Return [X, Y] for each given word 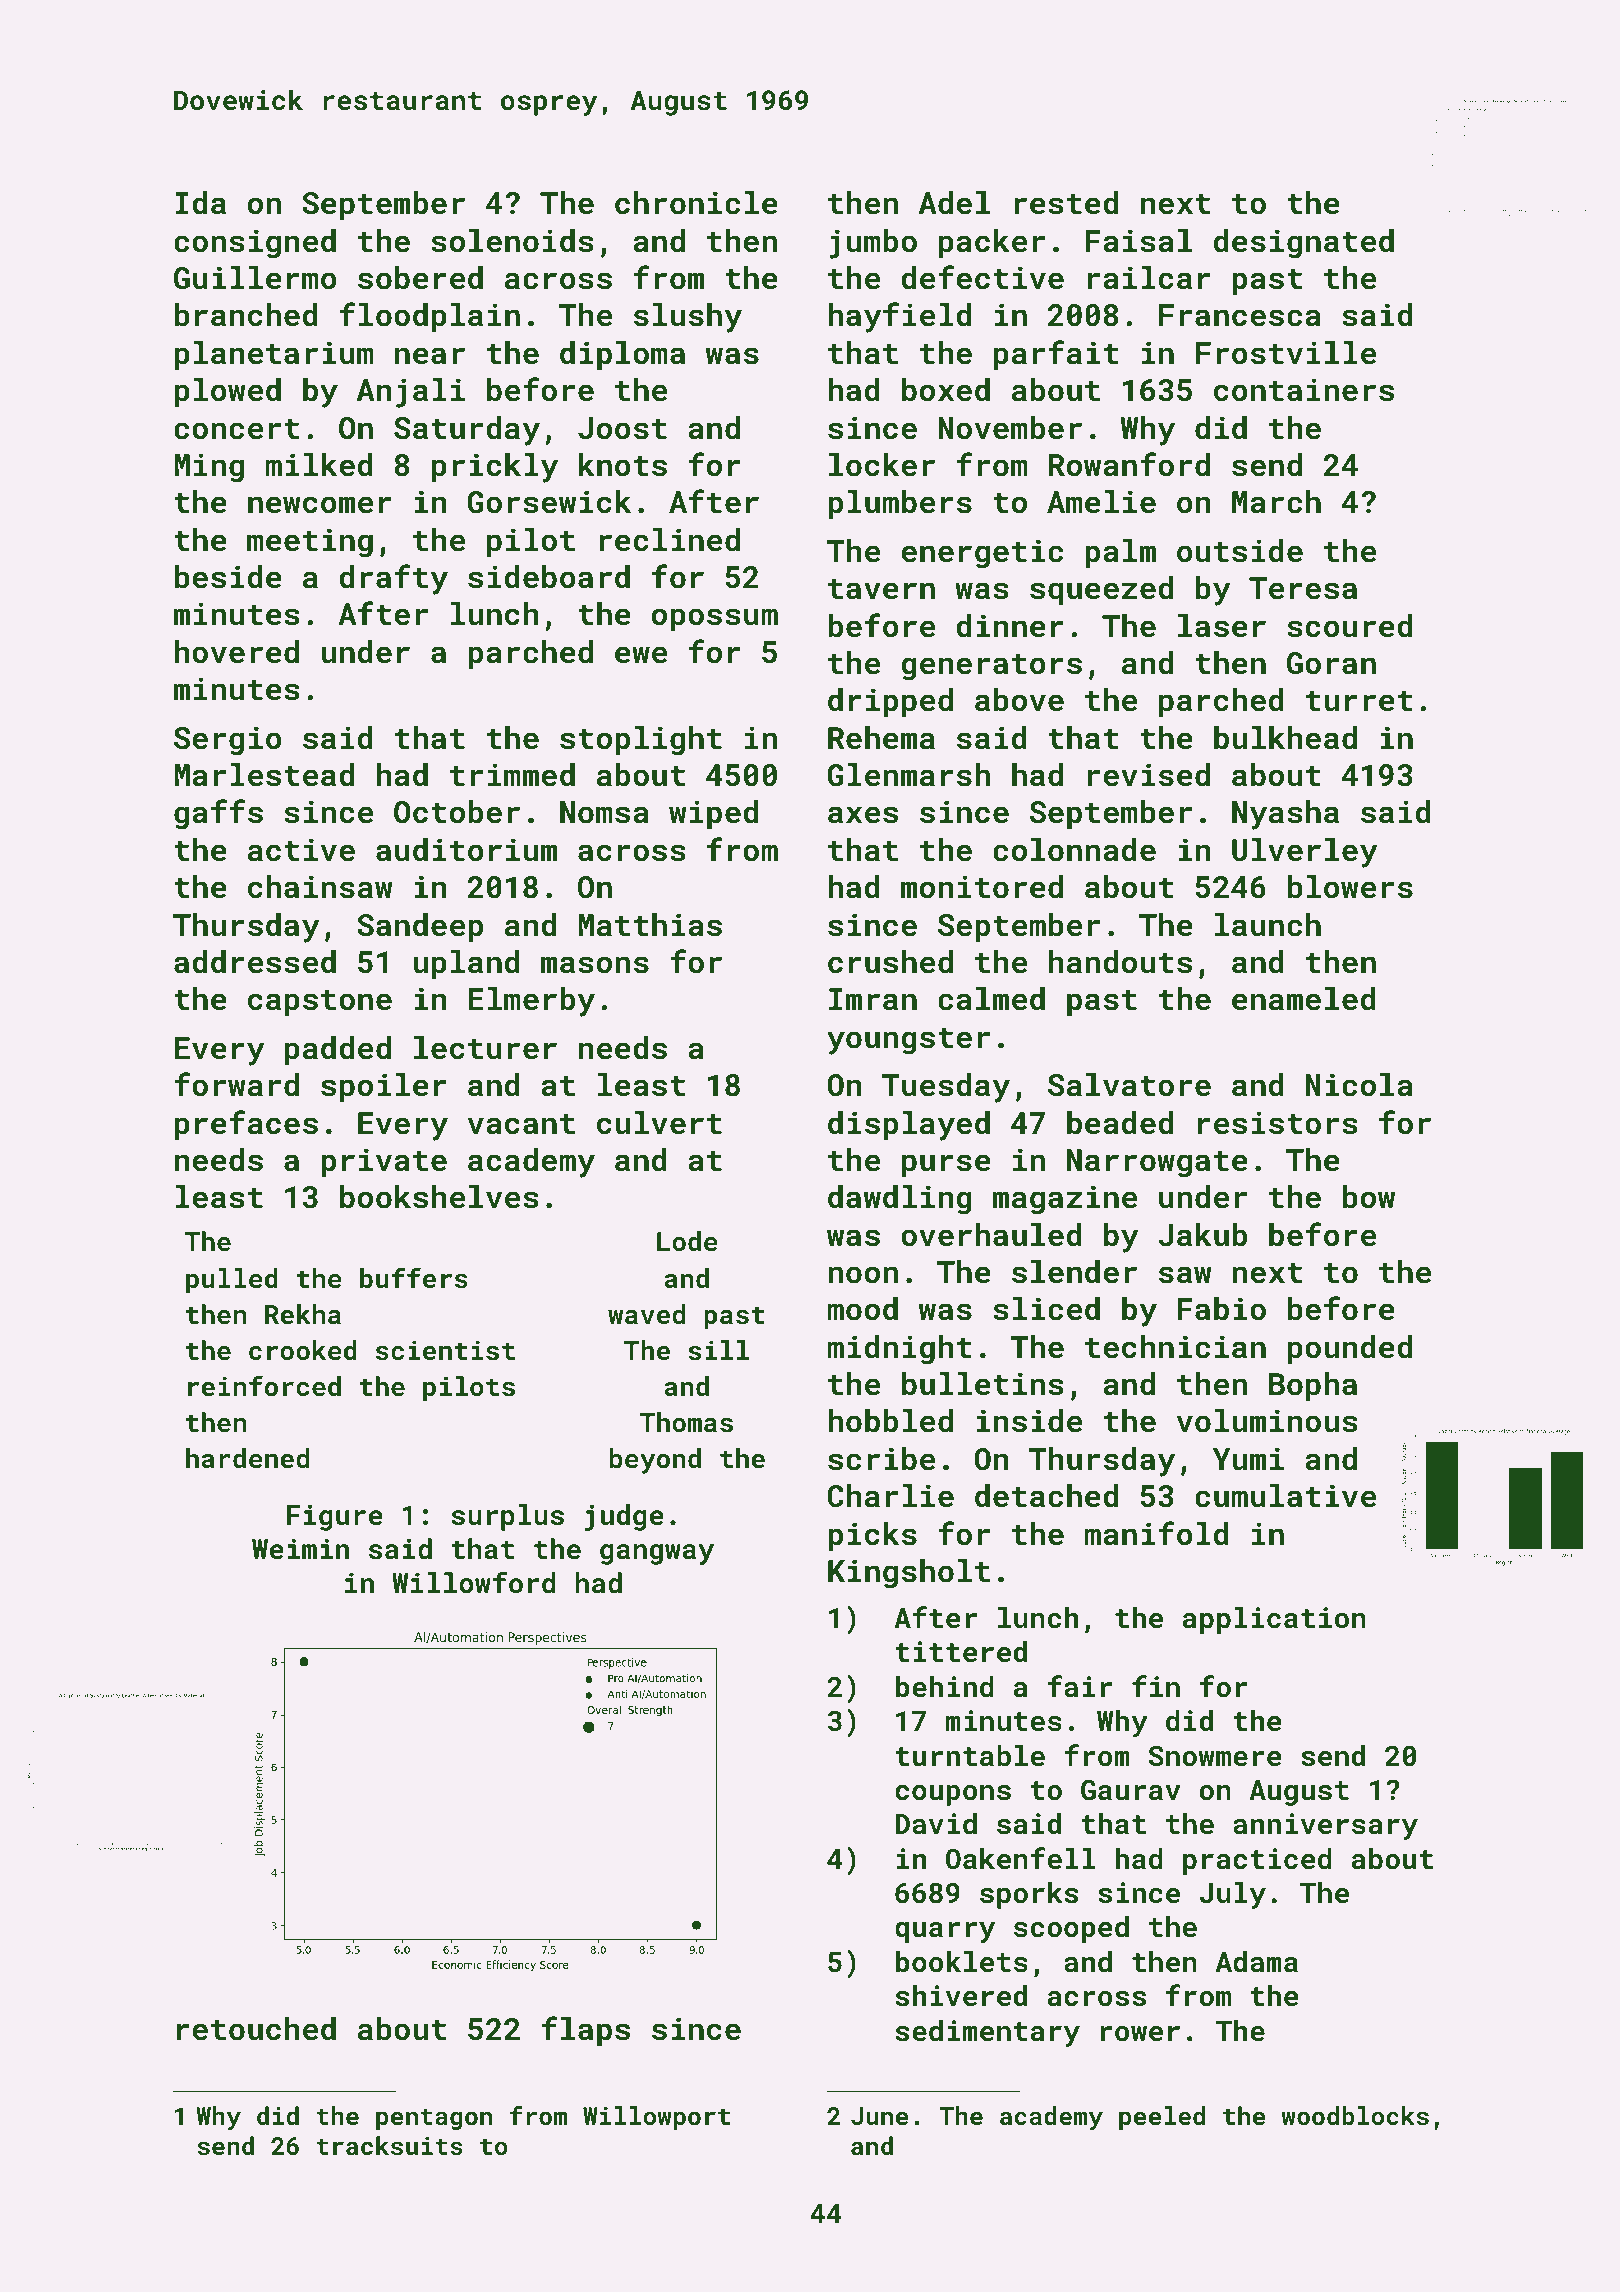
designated [1304, 244]
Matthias [650, 925]
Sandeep [420, 927]
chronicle [696, 203]
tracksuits [390, 2145]
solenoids [512, 241]
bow [1369, 1197]
